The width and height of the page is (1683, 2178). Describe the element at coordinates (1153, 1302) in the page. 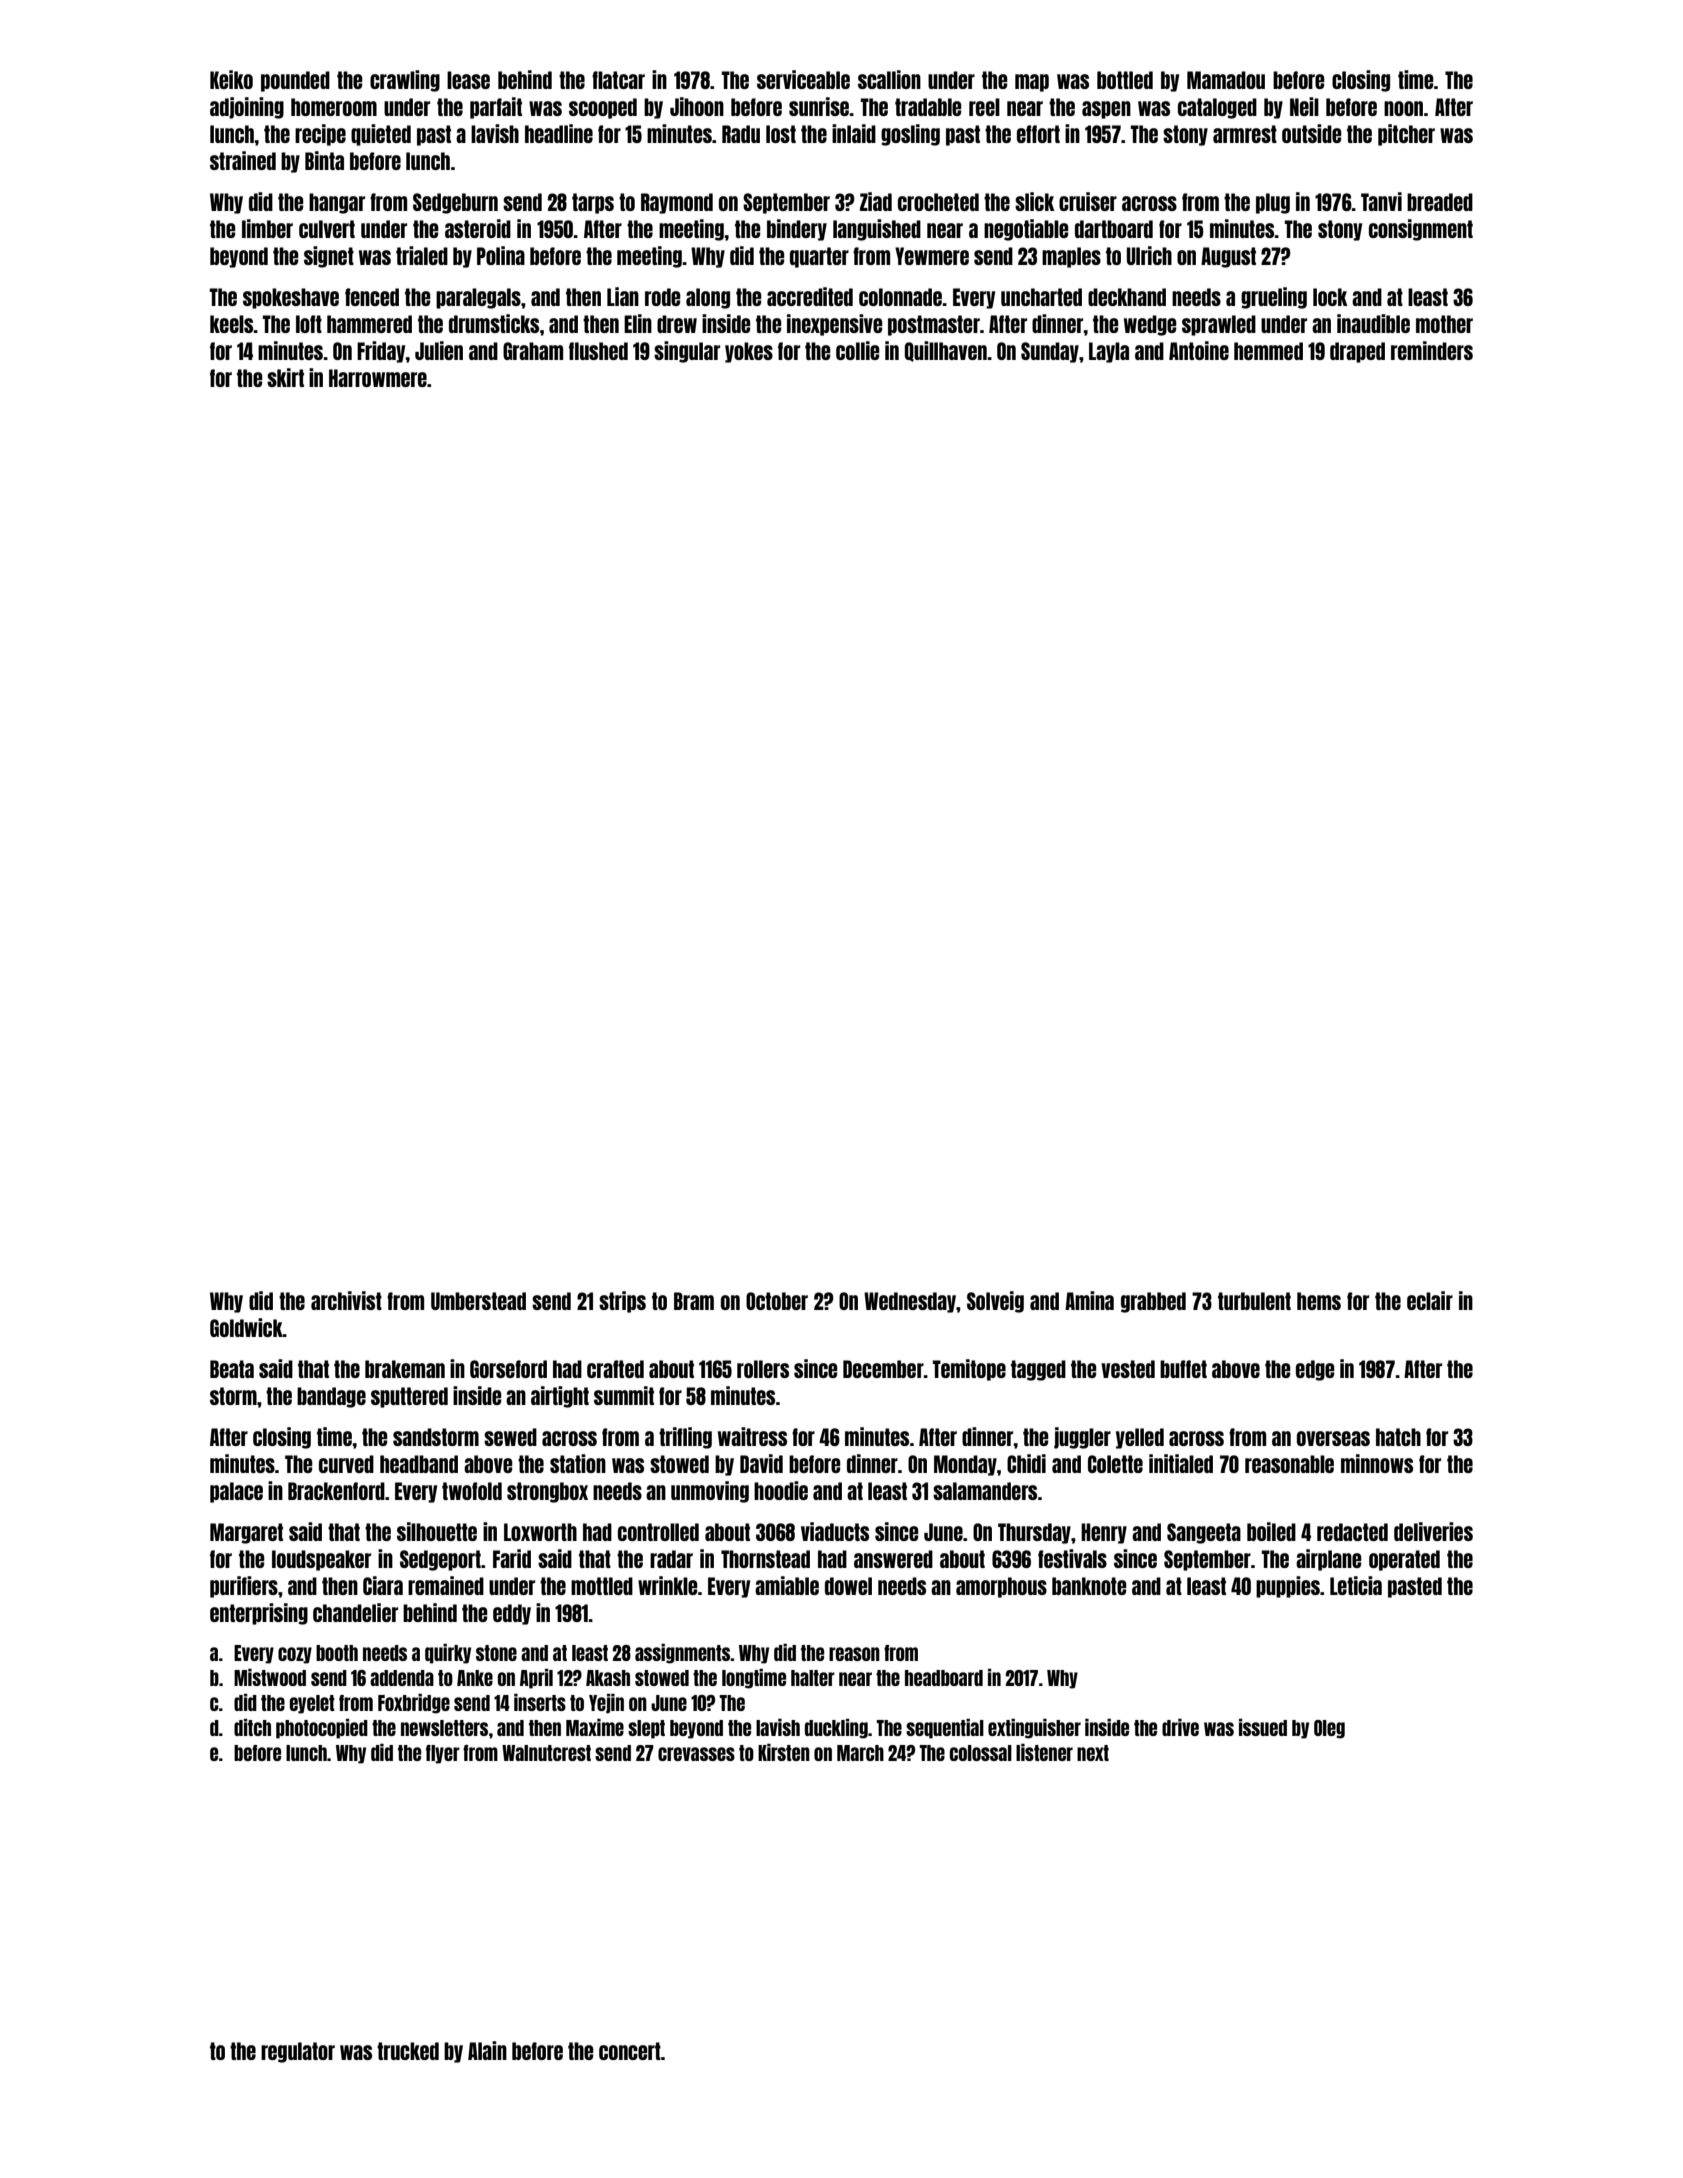

I see `grabbed` at that location.
